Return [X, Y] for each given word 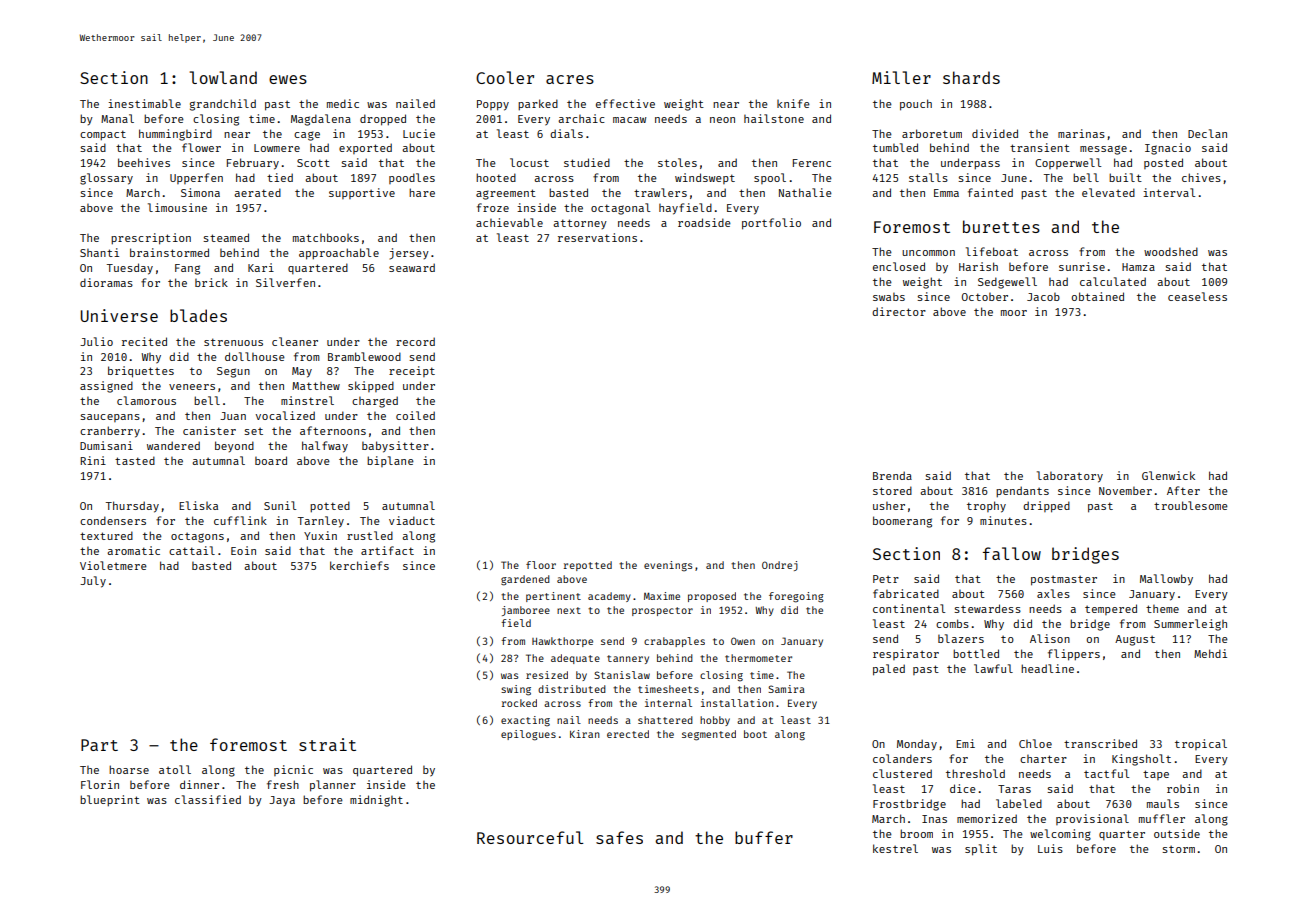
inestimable [144, 103]
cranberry [110, 432]
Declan [1207, 133]
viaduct [412, 520]
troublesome [1191, 505]
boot [755, 734]
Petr [886, 579]
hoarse [129, 769]
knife [793, 103]
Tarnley [321, 522]
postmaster [1064, 581]
